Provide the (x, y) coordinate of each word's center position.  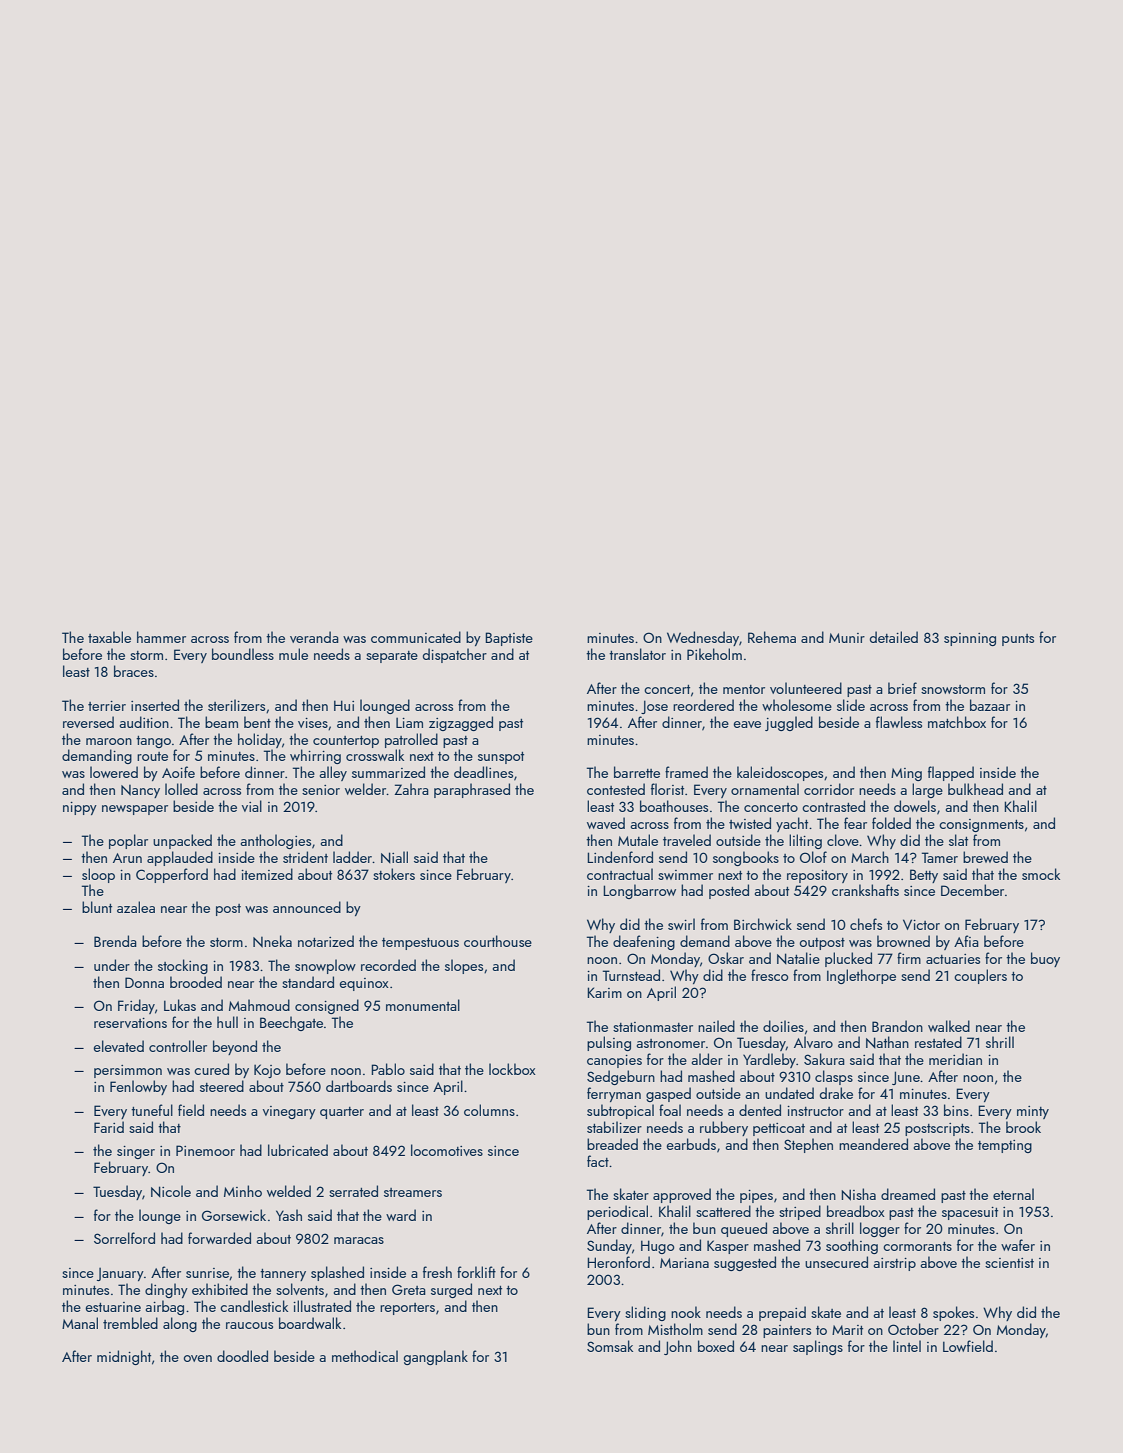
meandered (873, 1144)
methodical (365, 1356)
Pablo (388, 1069)
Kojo (267, 1071)
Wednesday (703, 638)
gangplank (436, 1357)
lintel (907, 1346)
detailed (894, 637)
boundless (243, 654)
